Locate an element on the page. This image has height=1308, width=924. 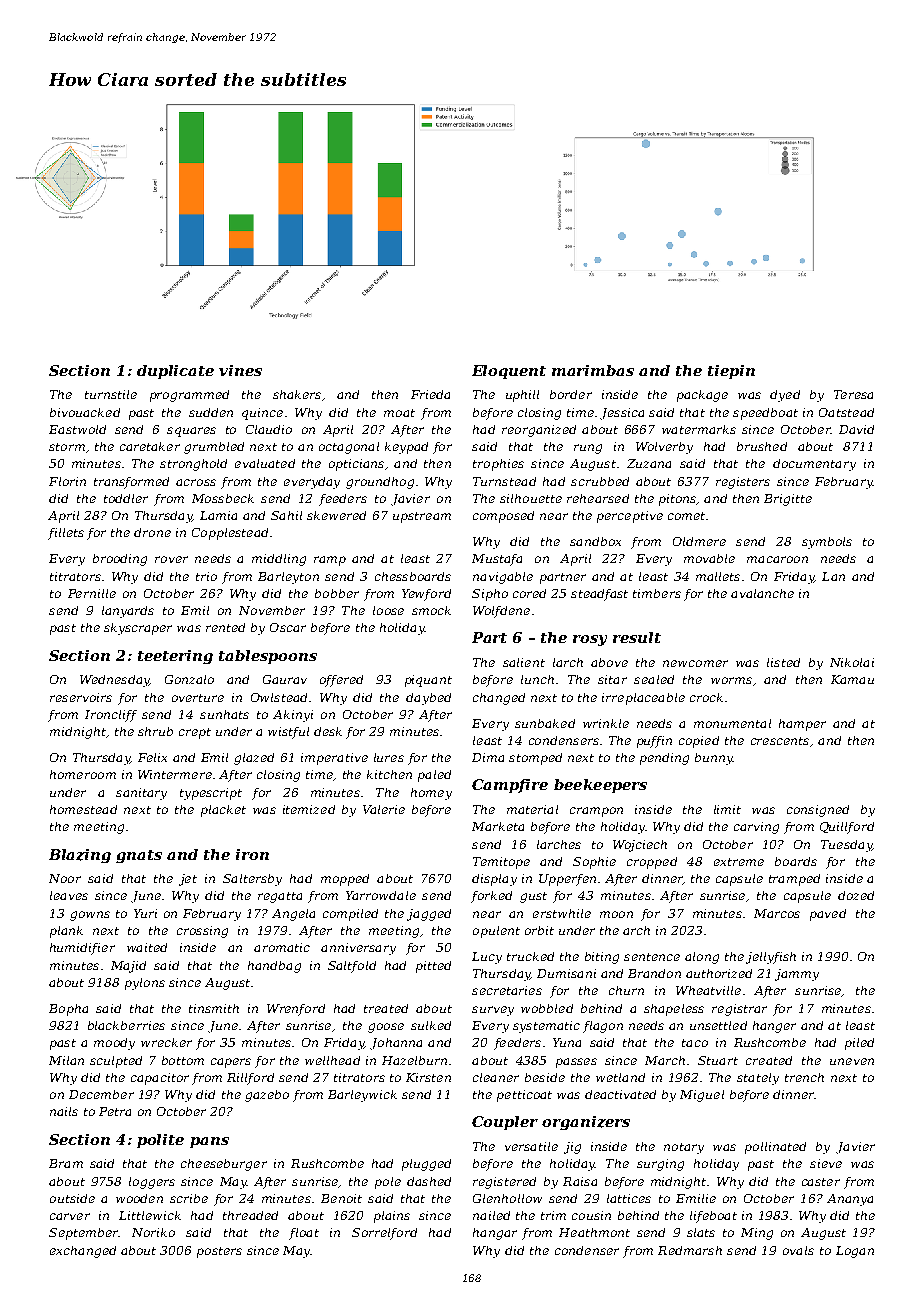
bivouacked is located at coordinates (85, 412).
